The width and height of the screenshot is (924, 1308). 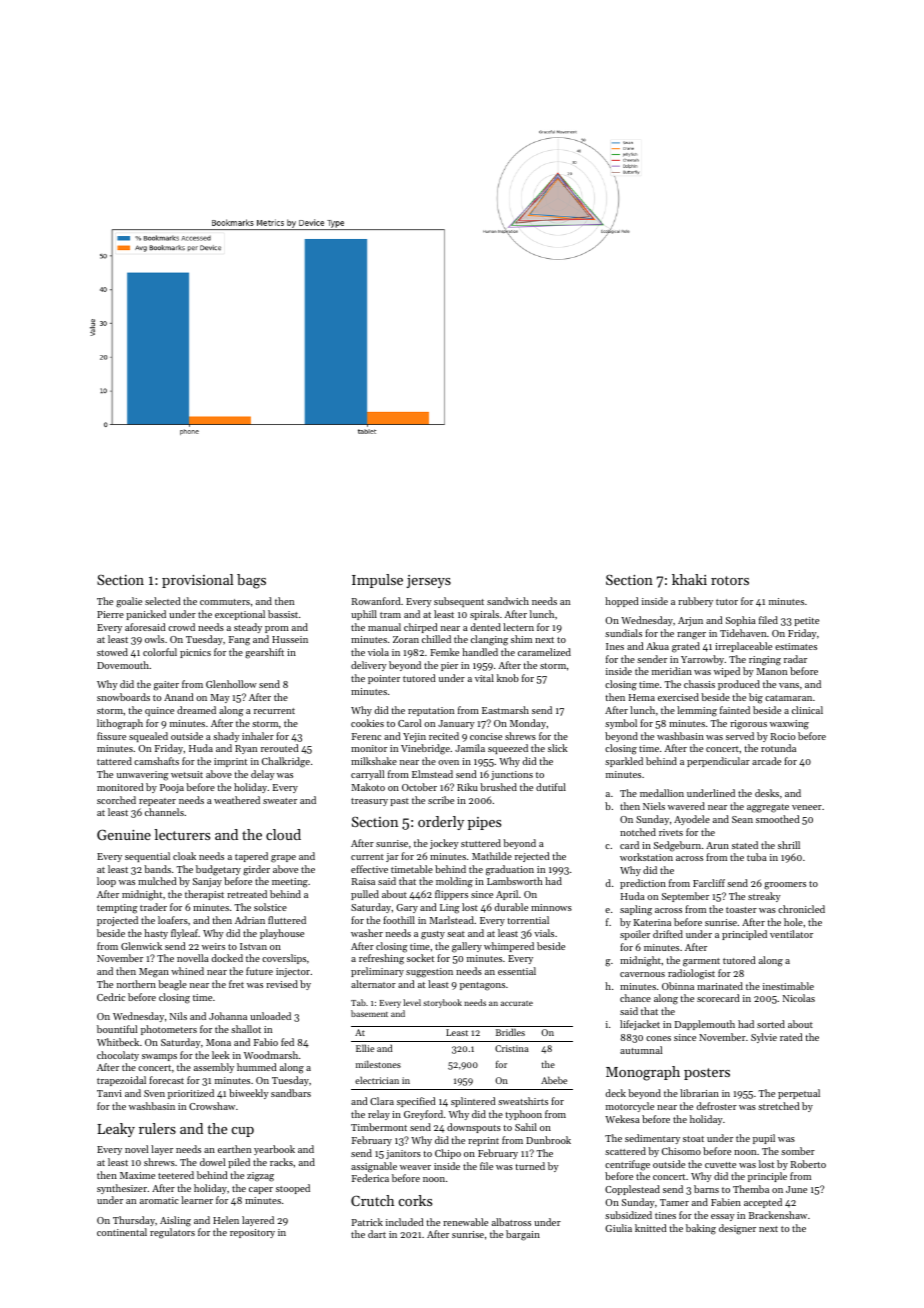 What do you see at coordinates (172, 788) in the screenshot?
I see `Pooja` at bounding box center [172, 788].
